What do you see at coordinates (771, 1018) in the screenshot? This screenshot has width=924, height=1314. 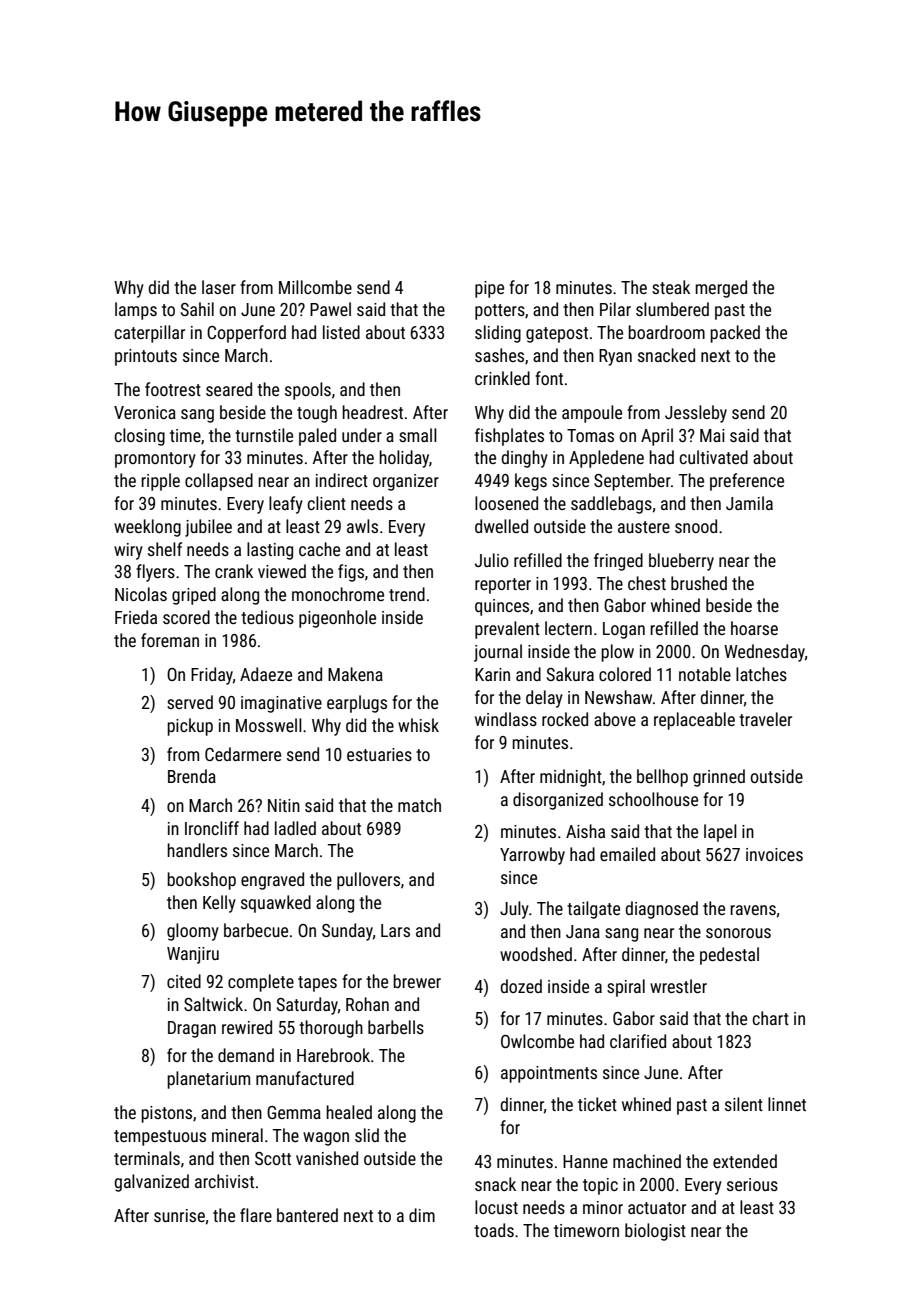 I see `chart` at bounding box center [771, 1018].
